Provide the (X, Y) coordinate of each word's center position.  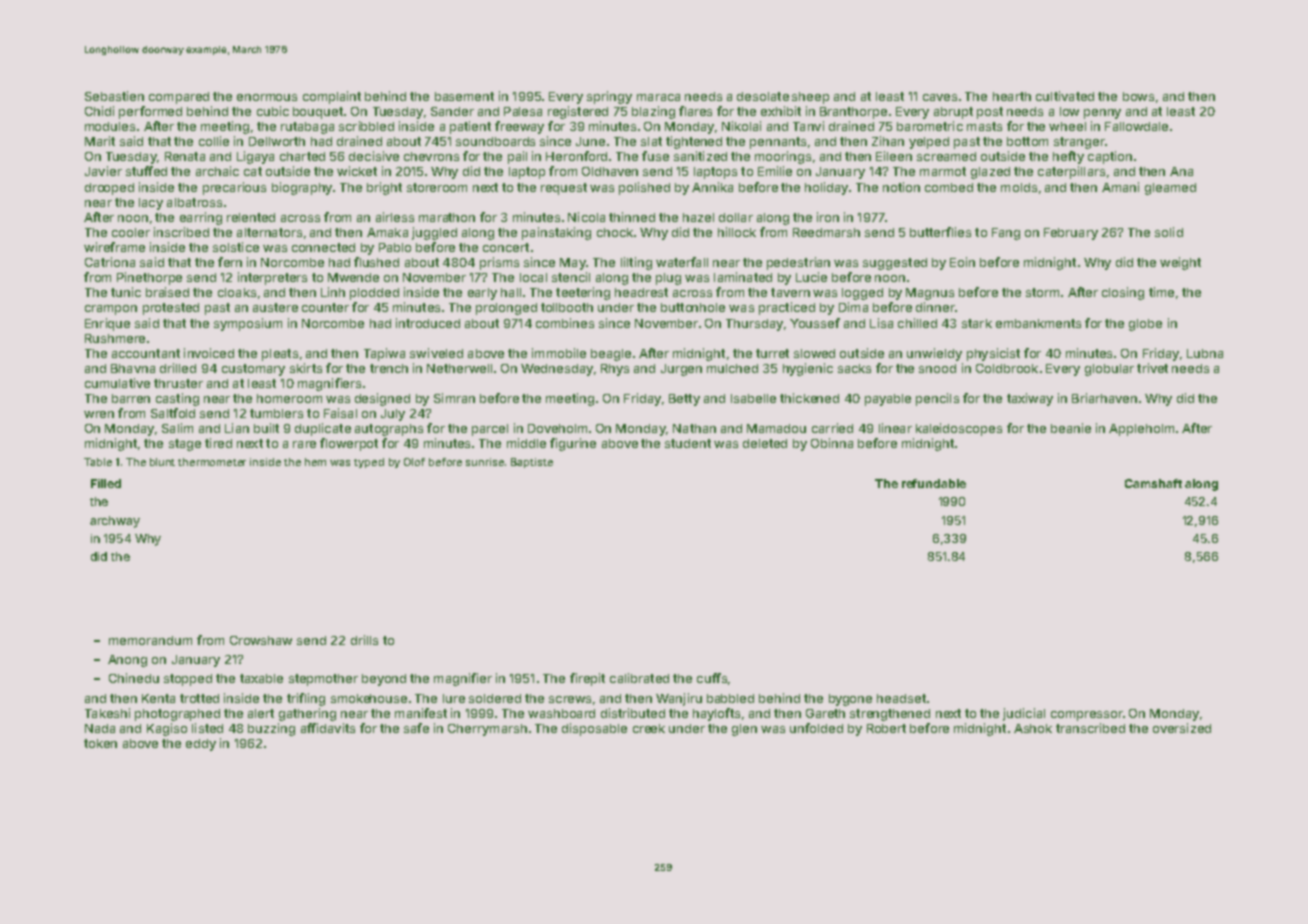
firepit (587, 679)
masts (984, 126)
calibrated (639, 678)
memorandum (150, 640)
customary (253, 370)
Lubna (1205, 353)
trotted (199, 698)
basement (464, 96)
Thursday (754, 325)
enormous (267, 97)
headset (901, 698)
